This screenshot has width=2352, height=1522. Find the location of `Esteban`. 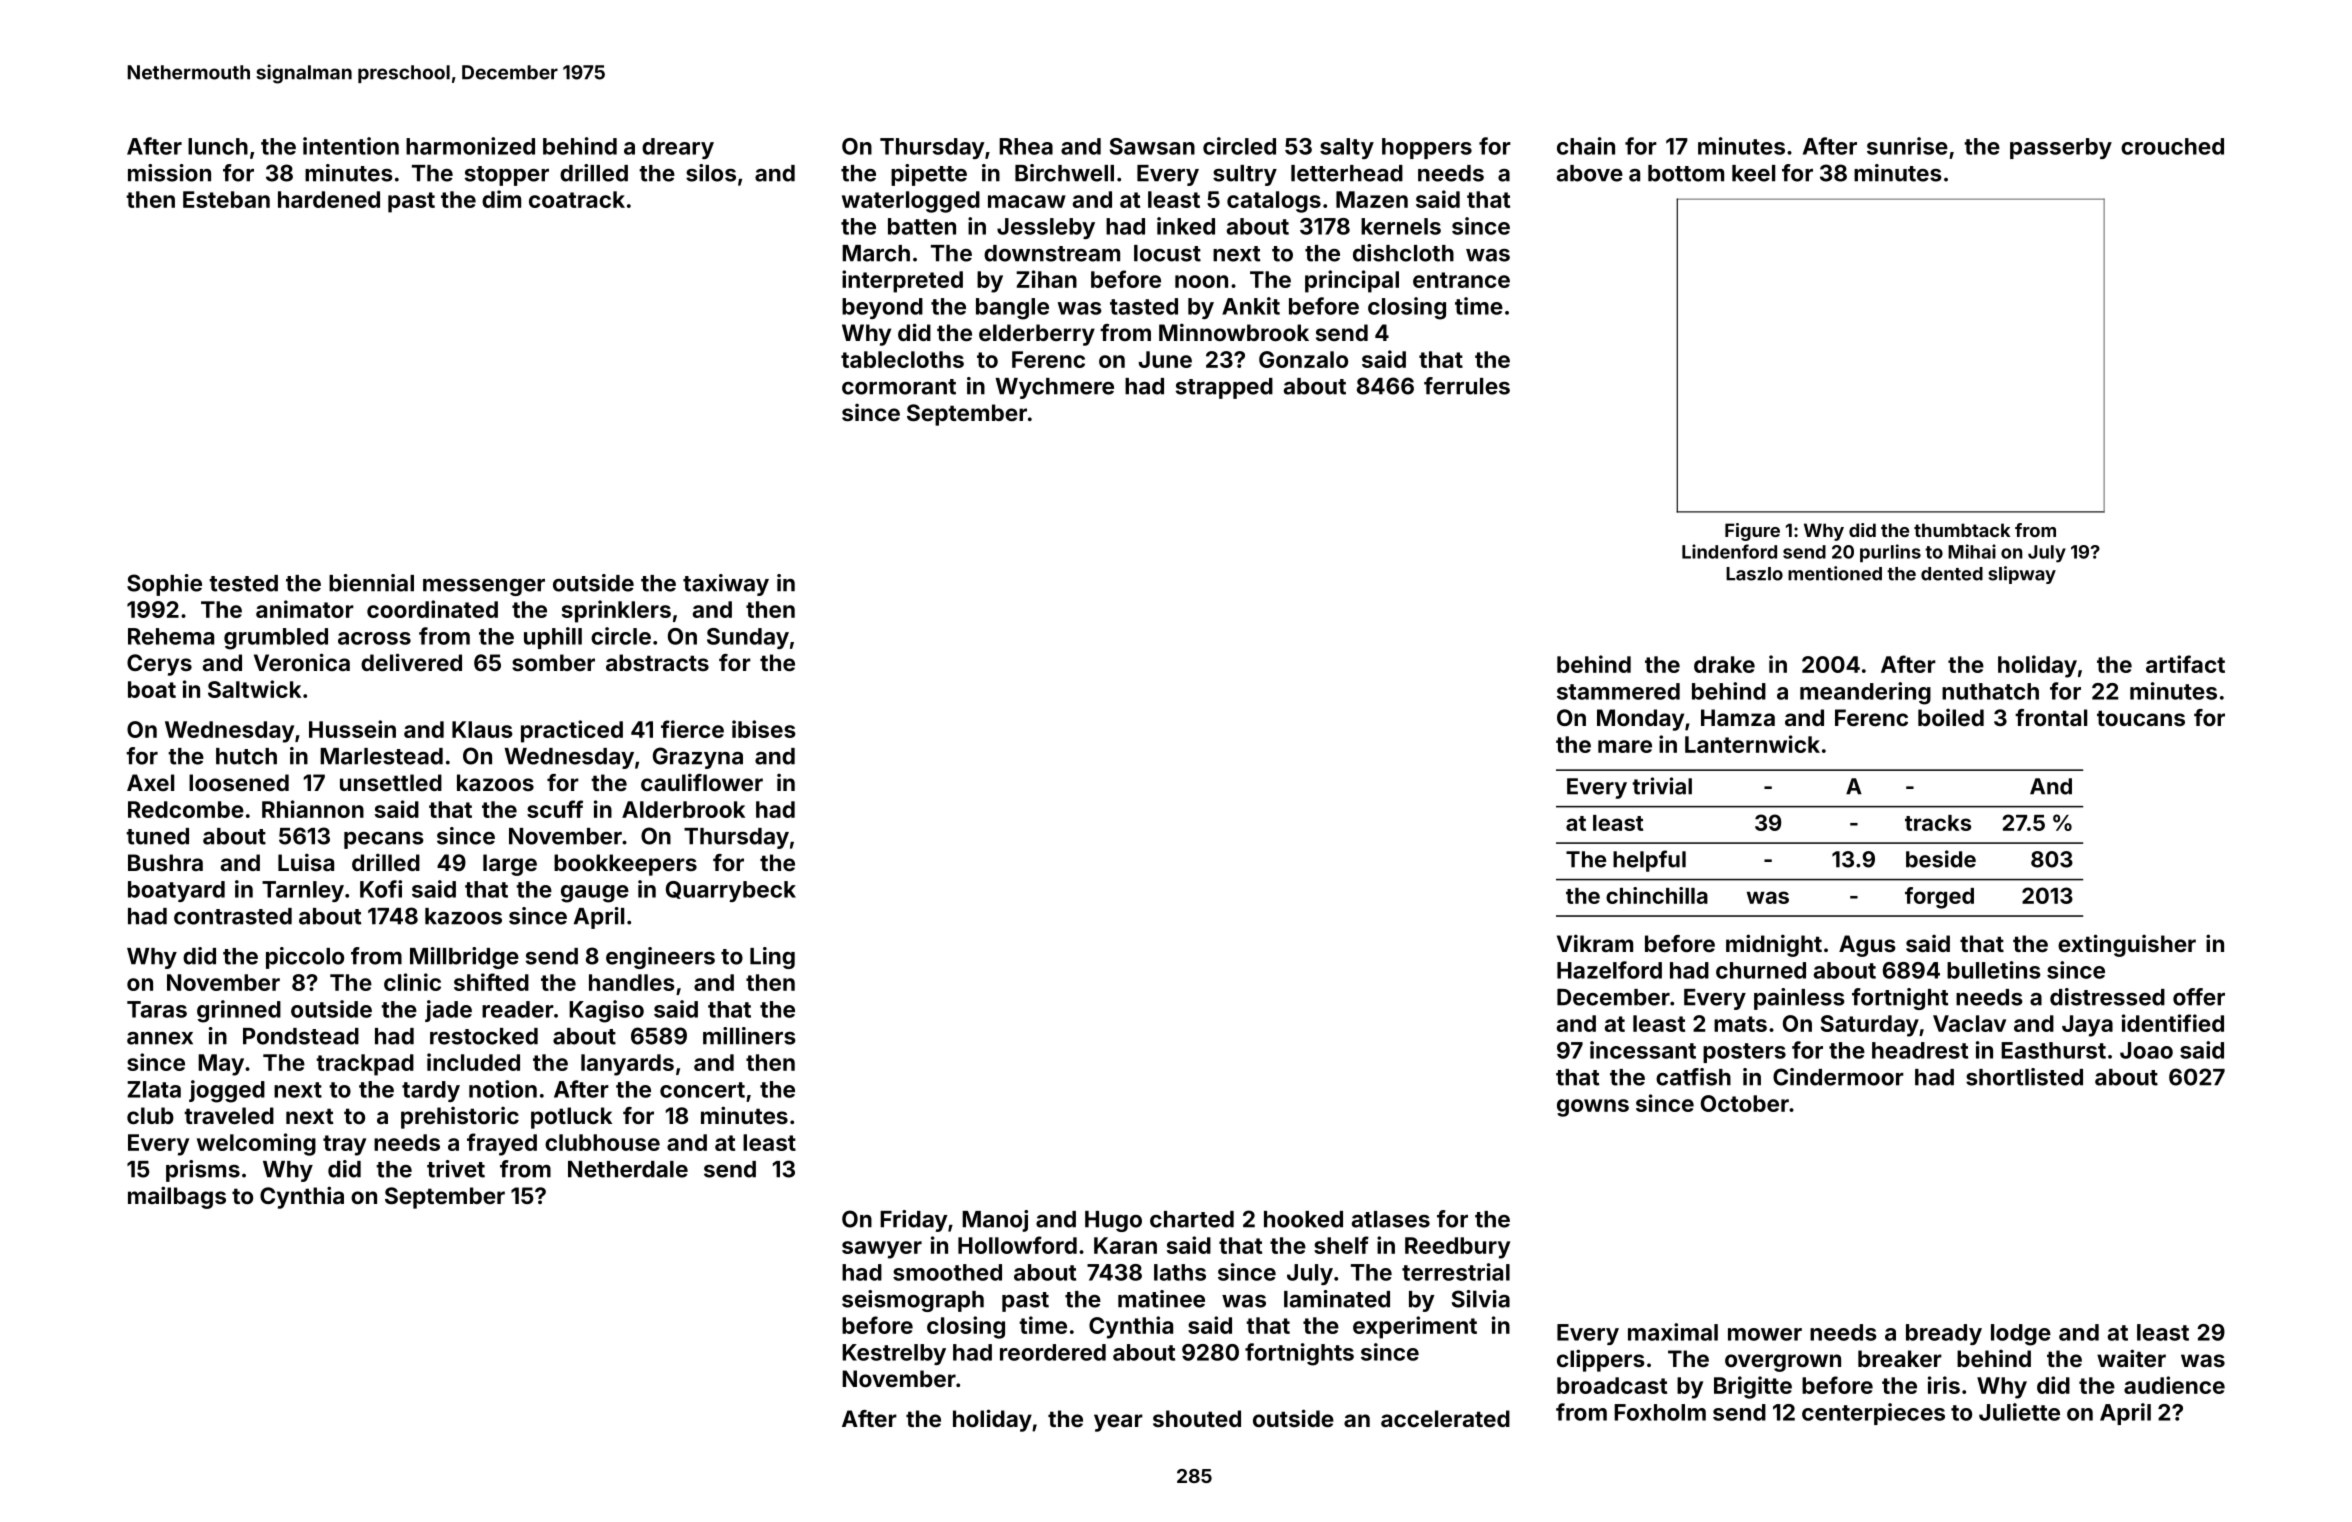

Esteban is located at coordinates (226, 199).
